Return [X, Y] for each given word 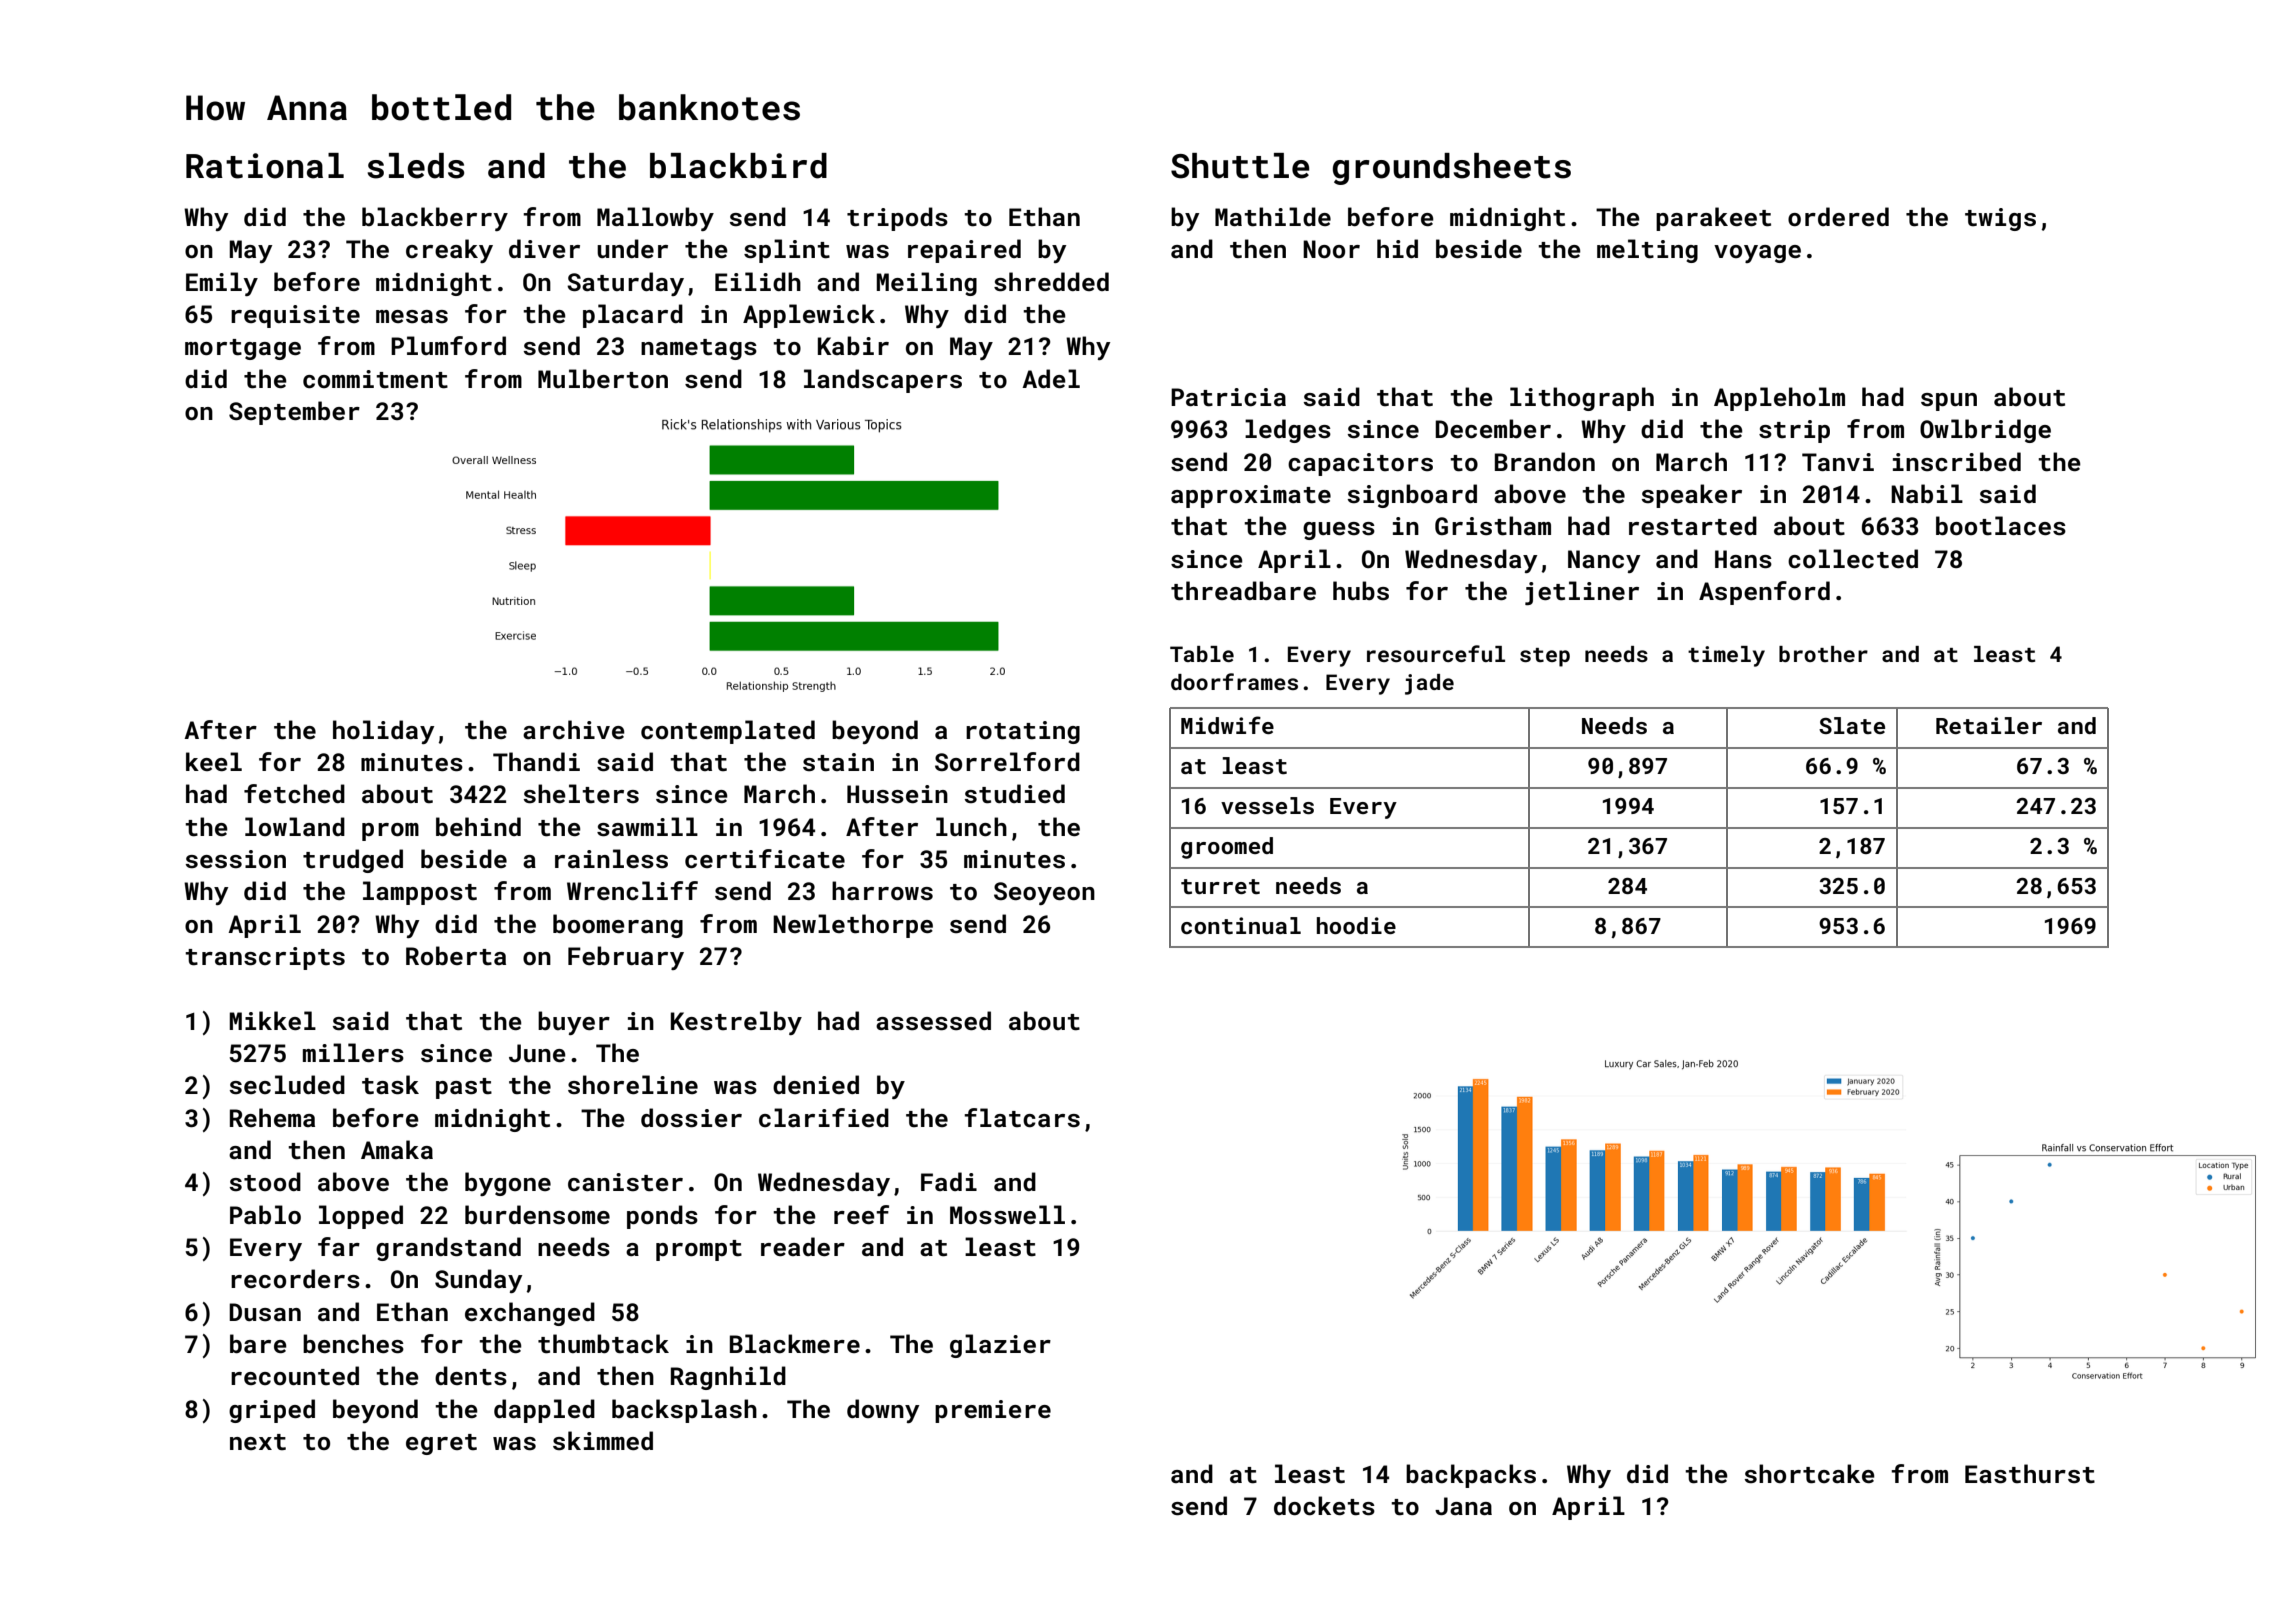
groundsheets [1452, 169]
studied [1015, 794]
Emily [222, 284]
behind [478, 826]
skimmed [603, 1441]
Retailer [1989, 725]
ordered [1838, 216]
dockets [1324, 1506]
